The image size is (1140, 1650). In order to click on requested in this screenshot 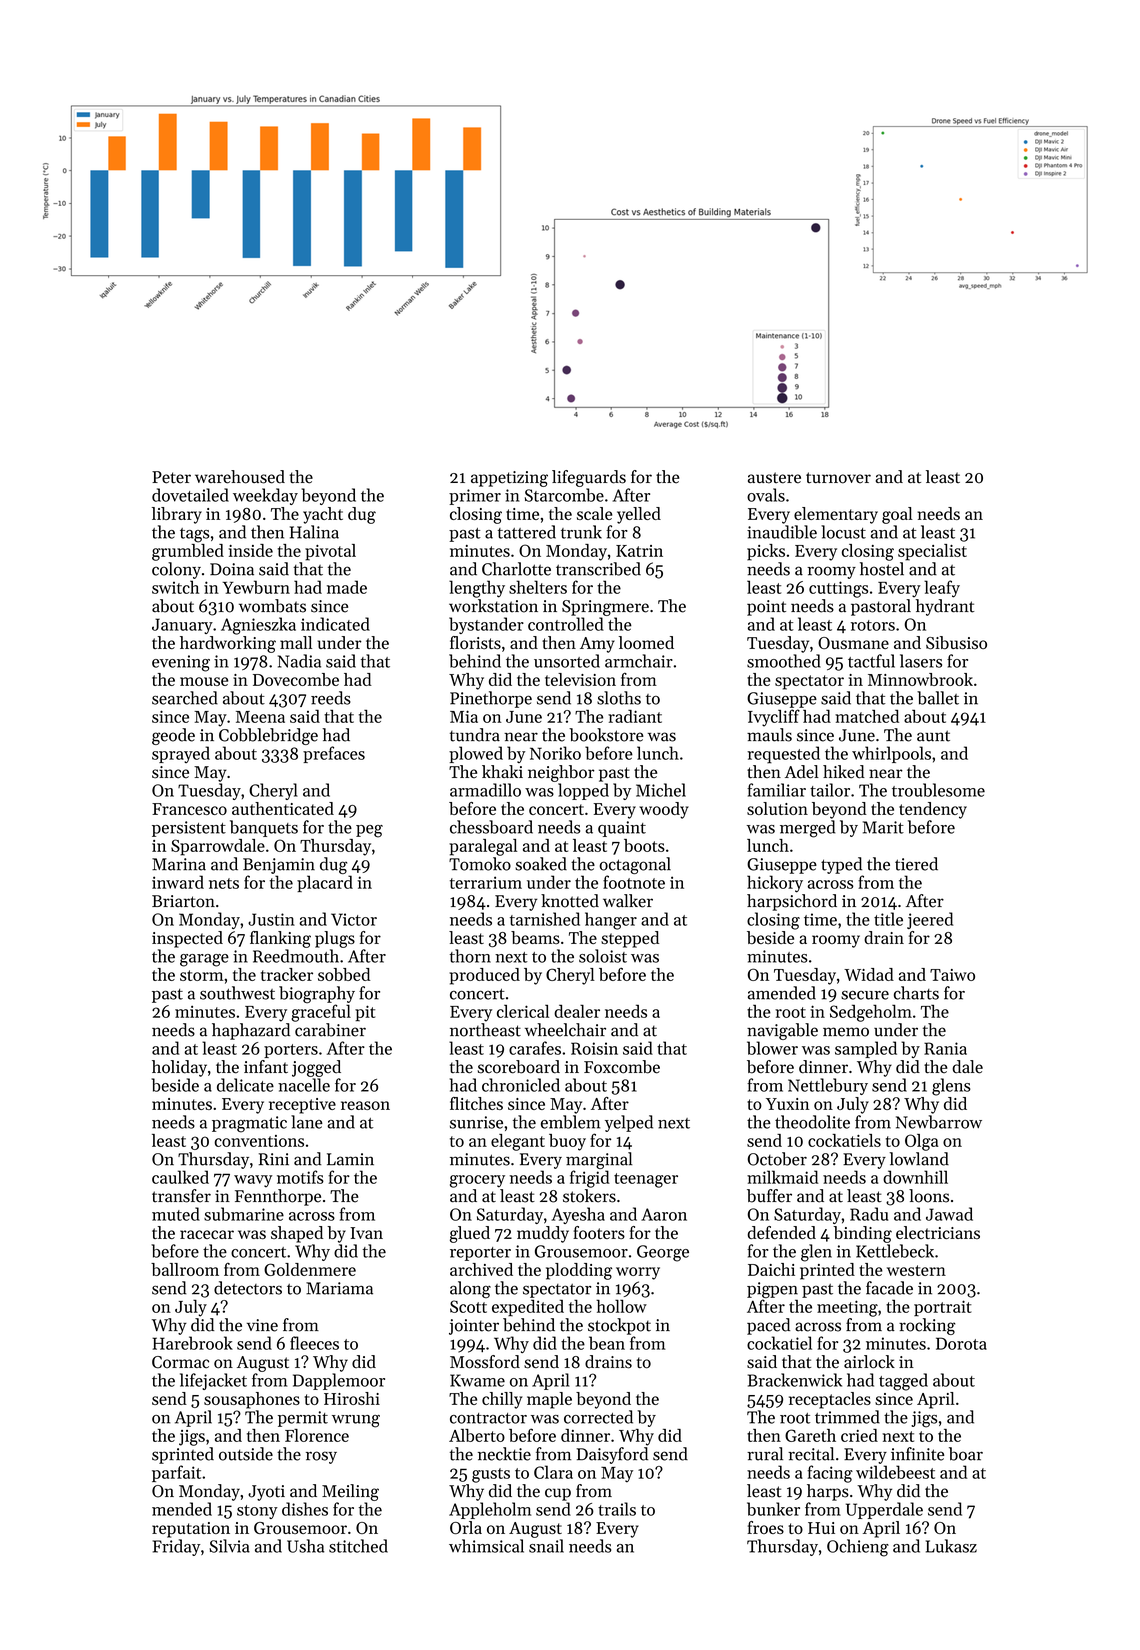, I will do `click(783, 755)`.
